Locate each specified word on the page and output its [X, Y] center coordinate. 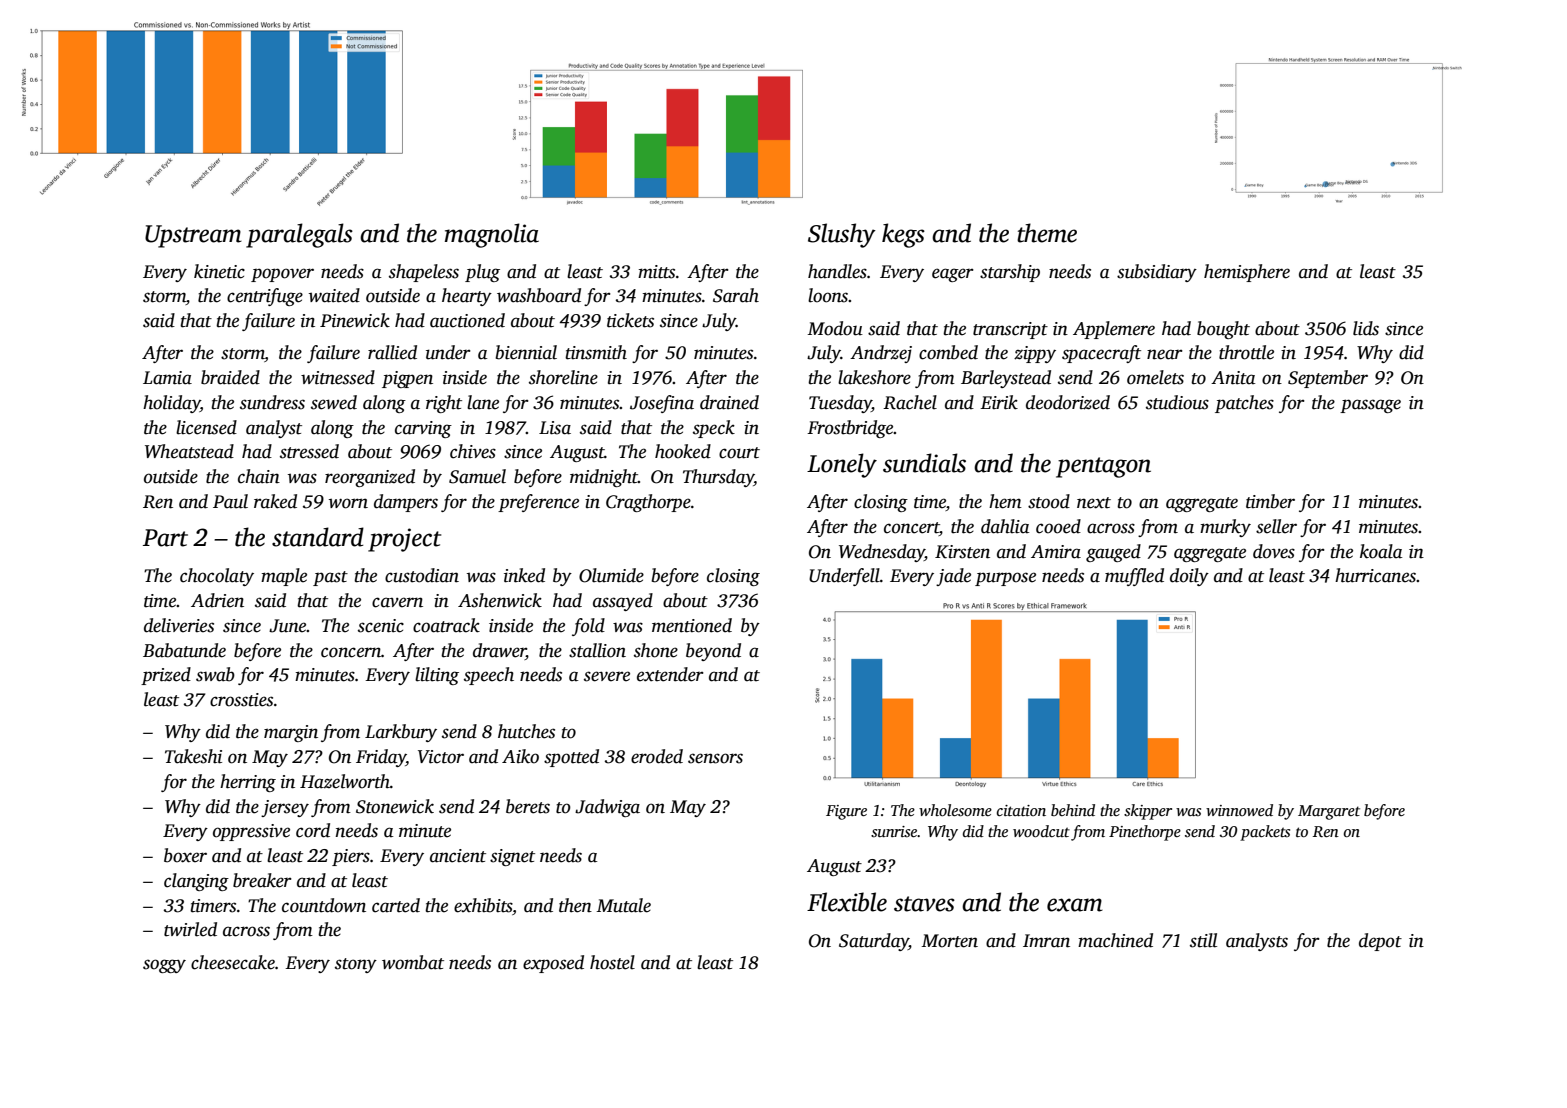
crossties [241, 700]
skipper [1148, 812]
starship [1010, 273]
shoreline [563, 377]
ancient [458, 856]
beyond [713, 652]
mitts [656, 272]
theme [1047, 233]
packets [1265, 833]
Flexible [847, 902]
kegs [903, 235]
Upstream [193, 236]
